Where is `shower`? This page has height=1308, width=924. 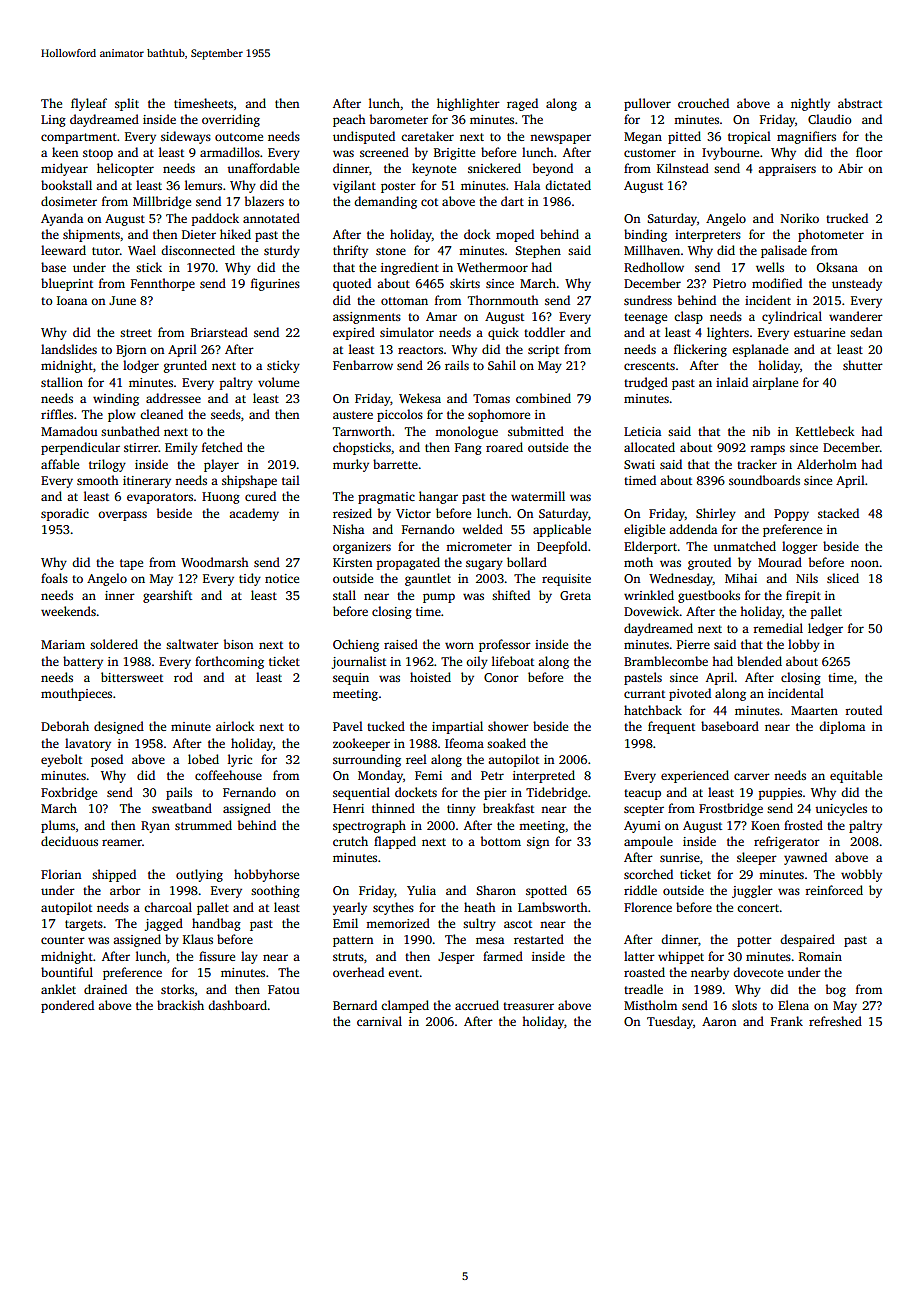
shower is located at coordinates (508, 726).
